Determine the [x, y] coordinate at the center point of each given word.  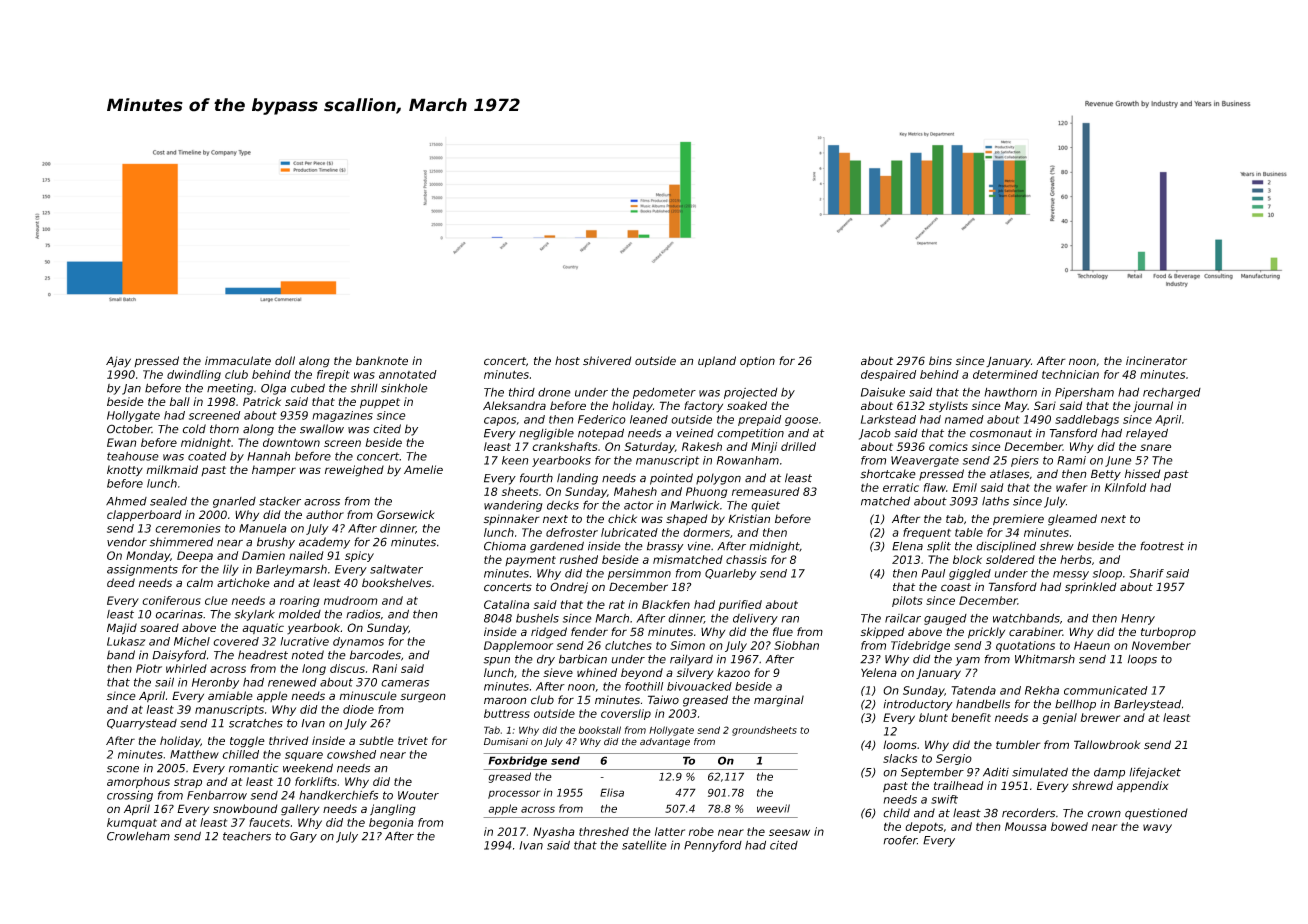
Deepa [195, 556]
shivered [607, 361]
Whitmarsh [1045, 659]
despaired [888, 375]
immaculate [238, 361]
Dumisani [506, 742]
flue [783, 632]
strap [188, 783]
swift [944, 799]
